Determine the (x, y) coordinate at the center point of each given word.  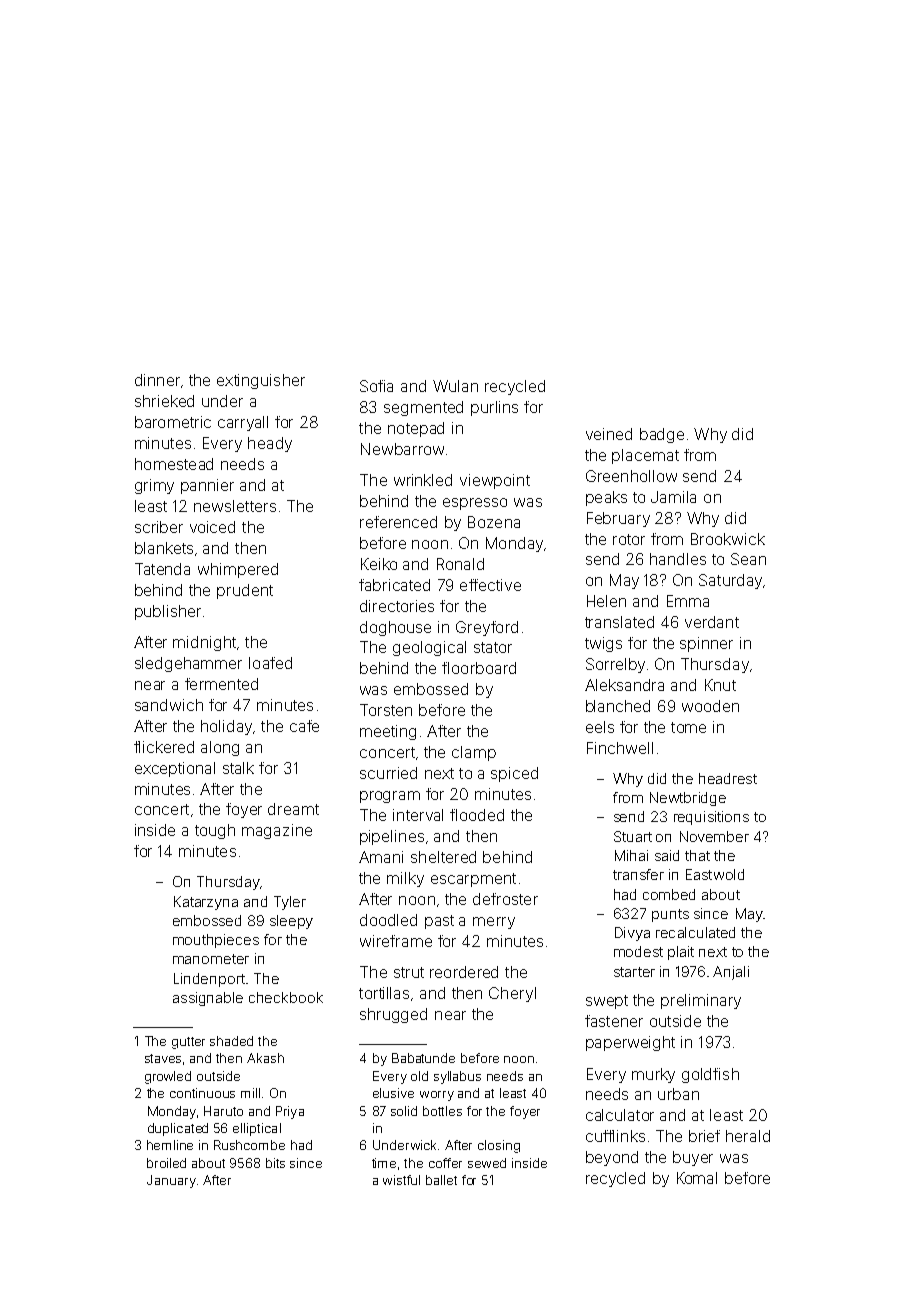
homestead (174, 464)
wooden (710, 706)
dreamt (293, 809)
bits (275, 1163)
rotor (629, 539)
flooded (477, 815)
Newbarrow (402, 449)
